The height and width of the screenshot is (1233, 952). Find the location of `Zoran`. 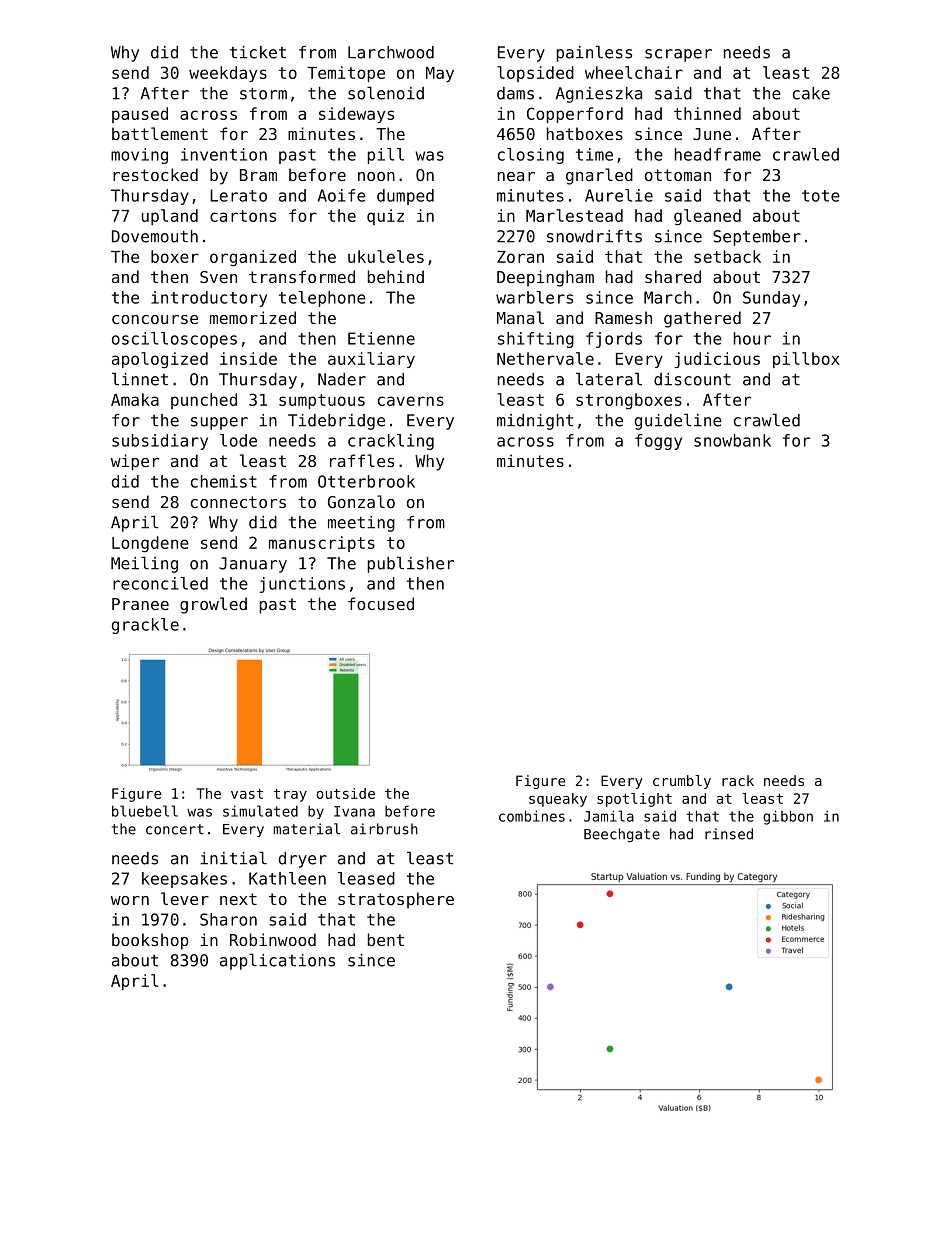

Zoran is located at coordinates (520, 257).
